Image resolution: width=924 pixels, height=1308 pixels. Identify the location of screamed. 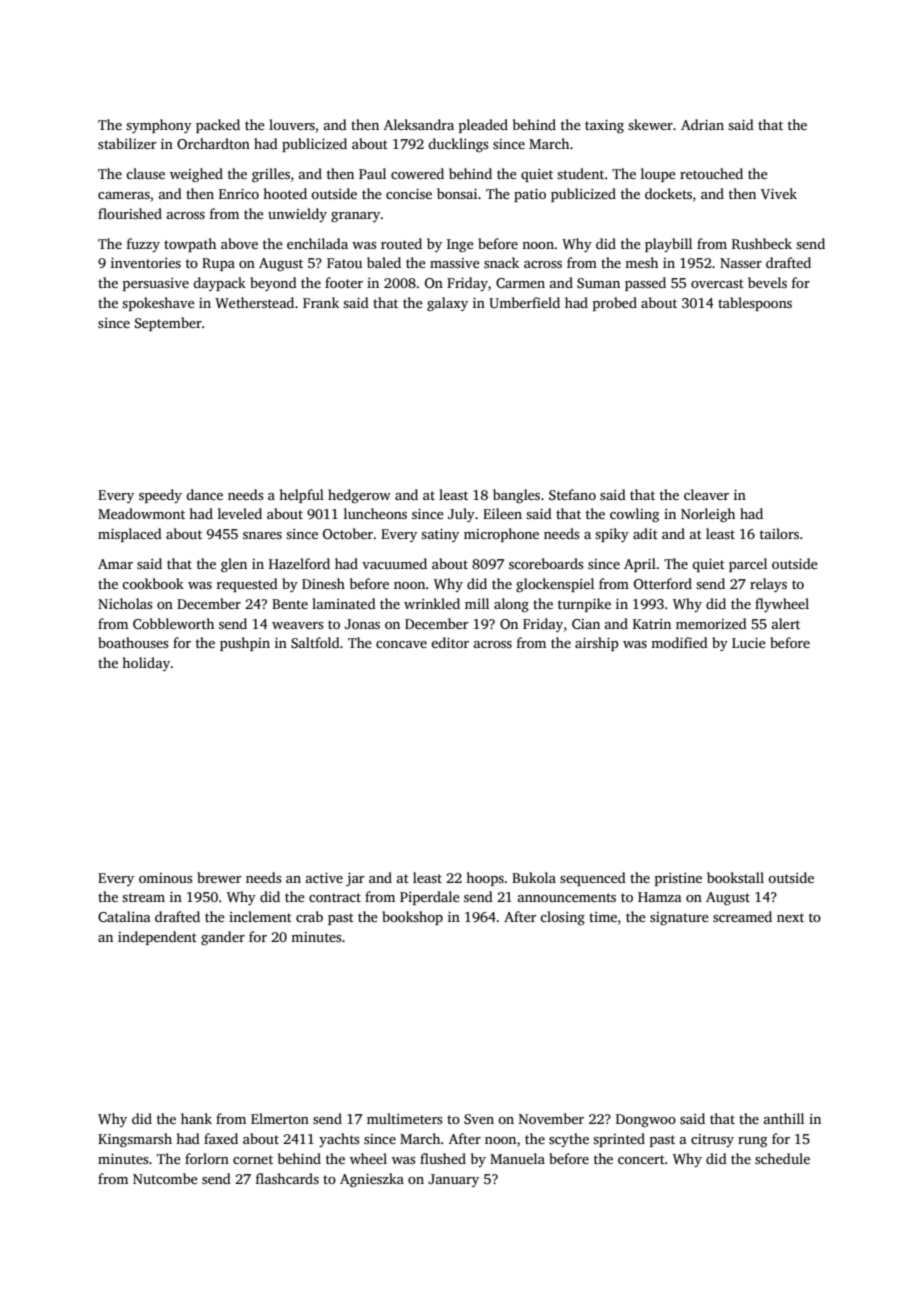
(742, 916).
